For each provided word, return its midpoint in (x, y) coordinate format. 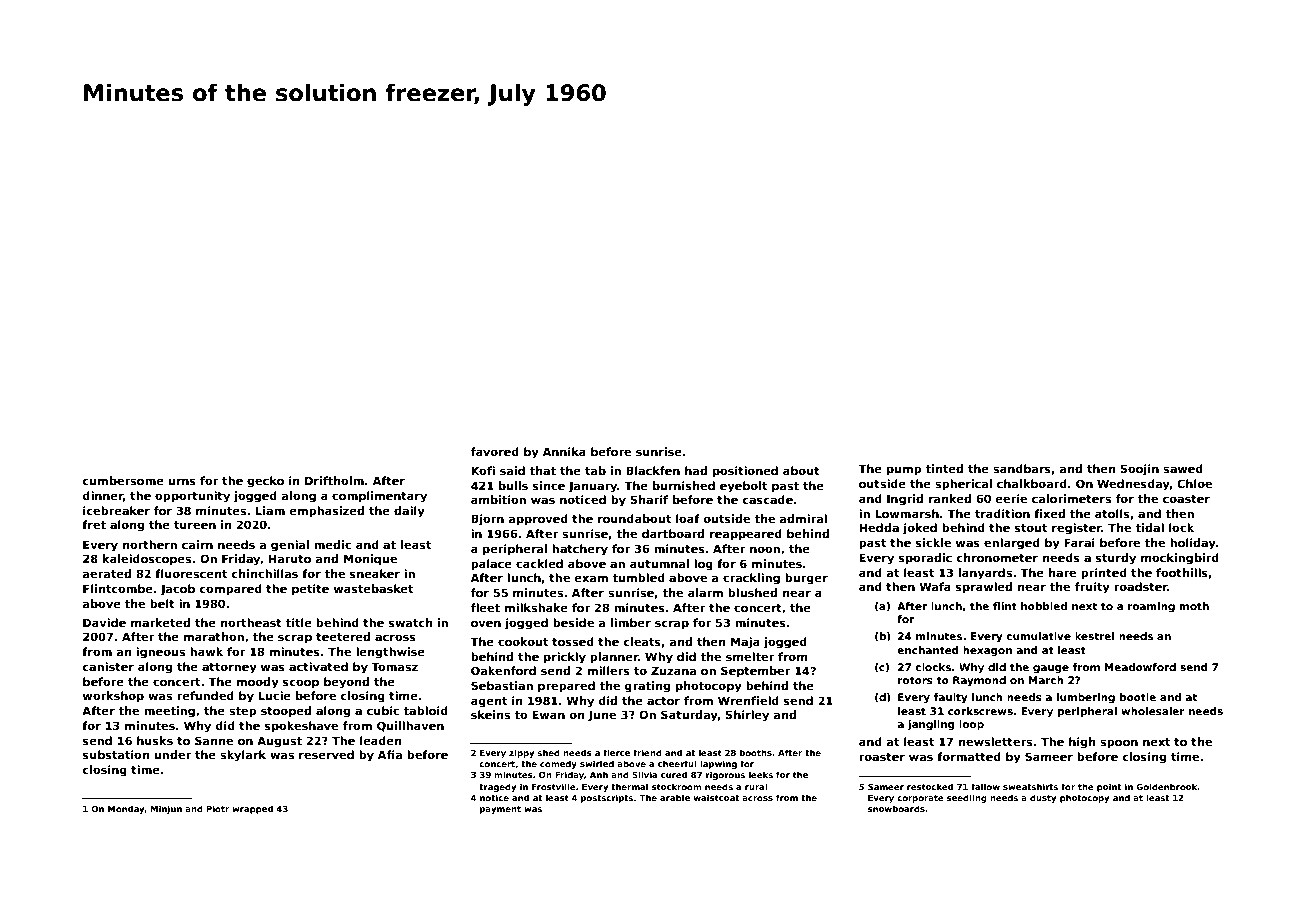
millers (609, 670)
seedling (967, 798)
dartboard (673, 533)
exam (591, 578)
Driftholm (334, 480)
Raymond (979, 681)
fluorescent (191, 573)
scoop (301, 684)
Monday (126, 809)
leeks (761, 774)
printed (1104, 574)
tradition (1002, 513)
